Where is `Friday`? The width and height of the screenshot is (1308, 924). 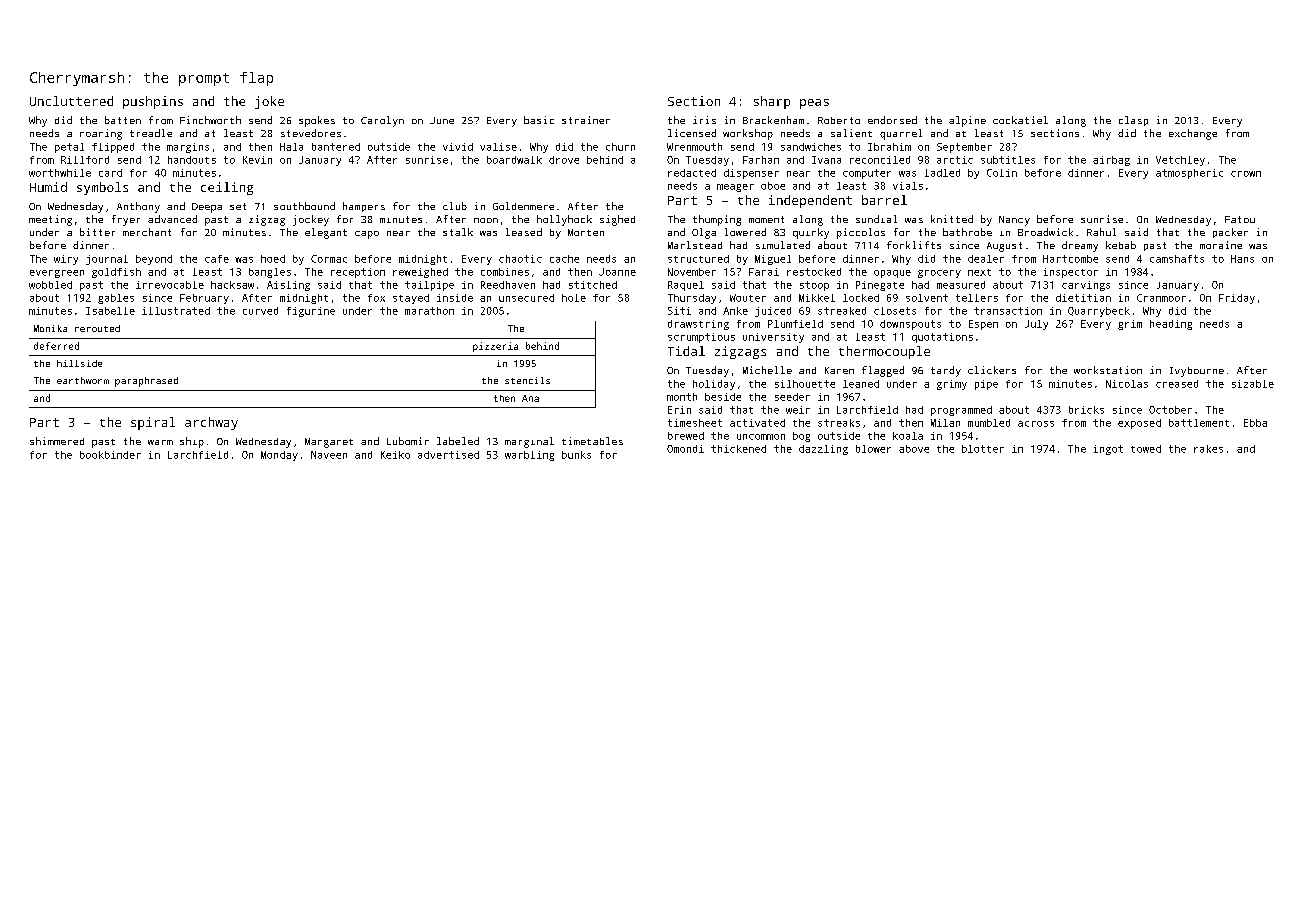 Friday is located at coordinates (1237, 299).
